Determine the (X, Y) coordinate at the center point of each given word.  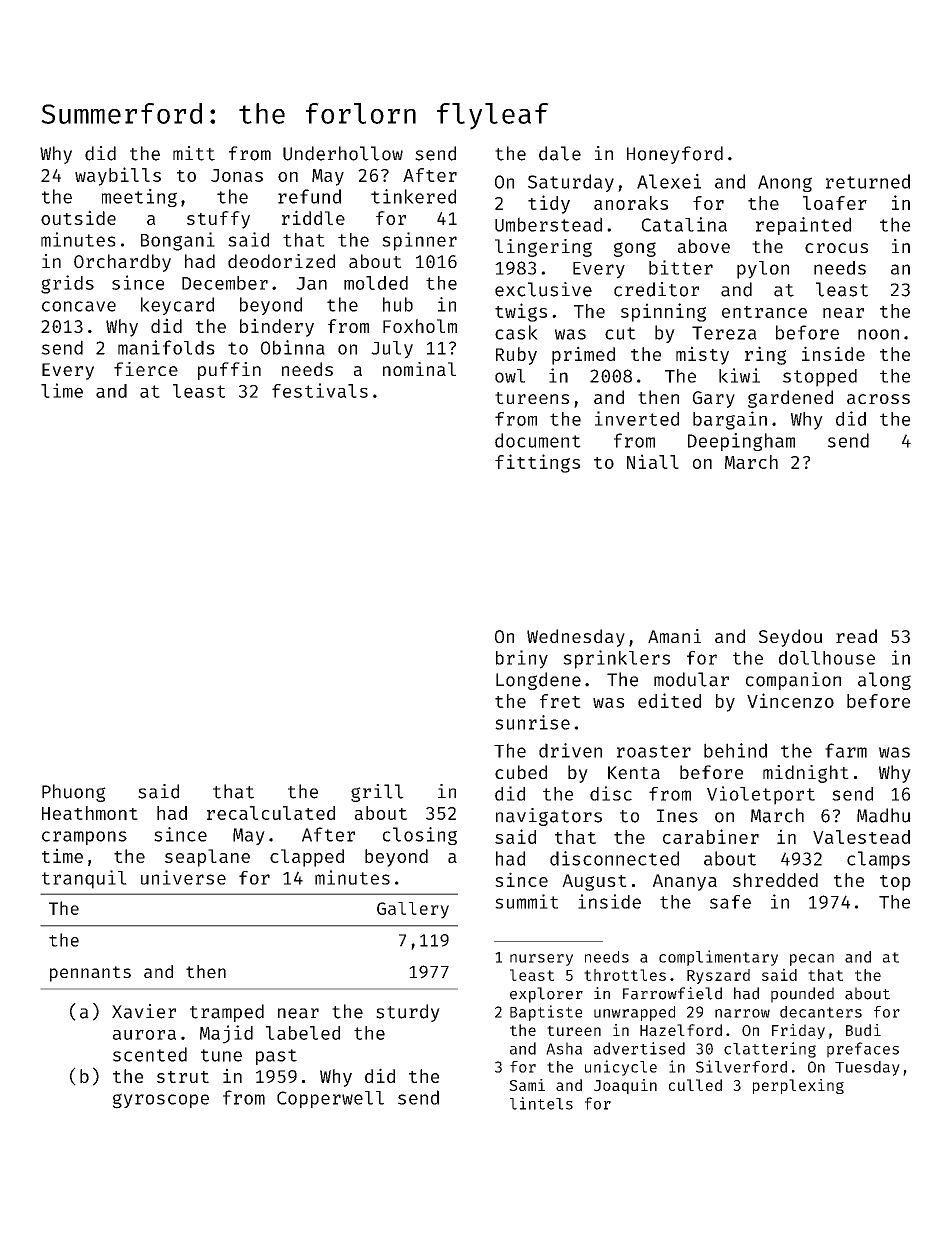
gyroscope (161, 1101)
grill (377, 793)
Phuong (74, 793)
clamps (878, 860)
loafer (835, 203)
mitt (194, 153)
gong (635, 249)
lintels (541, 1103)
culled (695, 1085)
